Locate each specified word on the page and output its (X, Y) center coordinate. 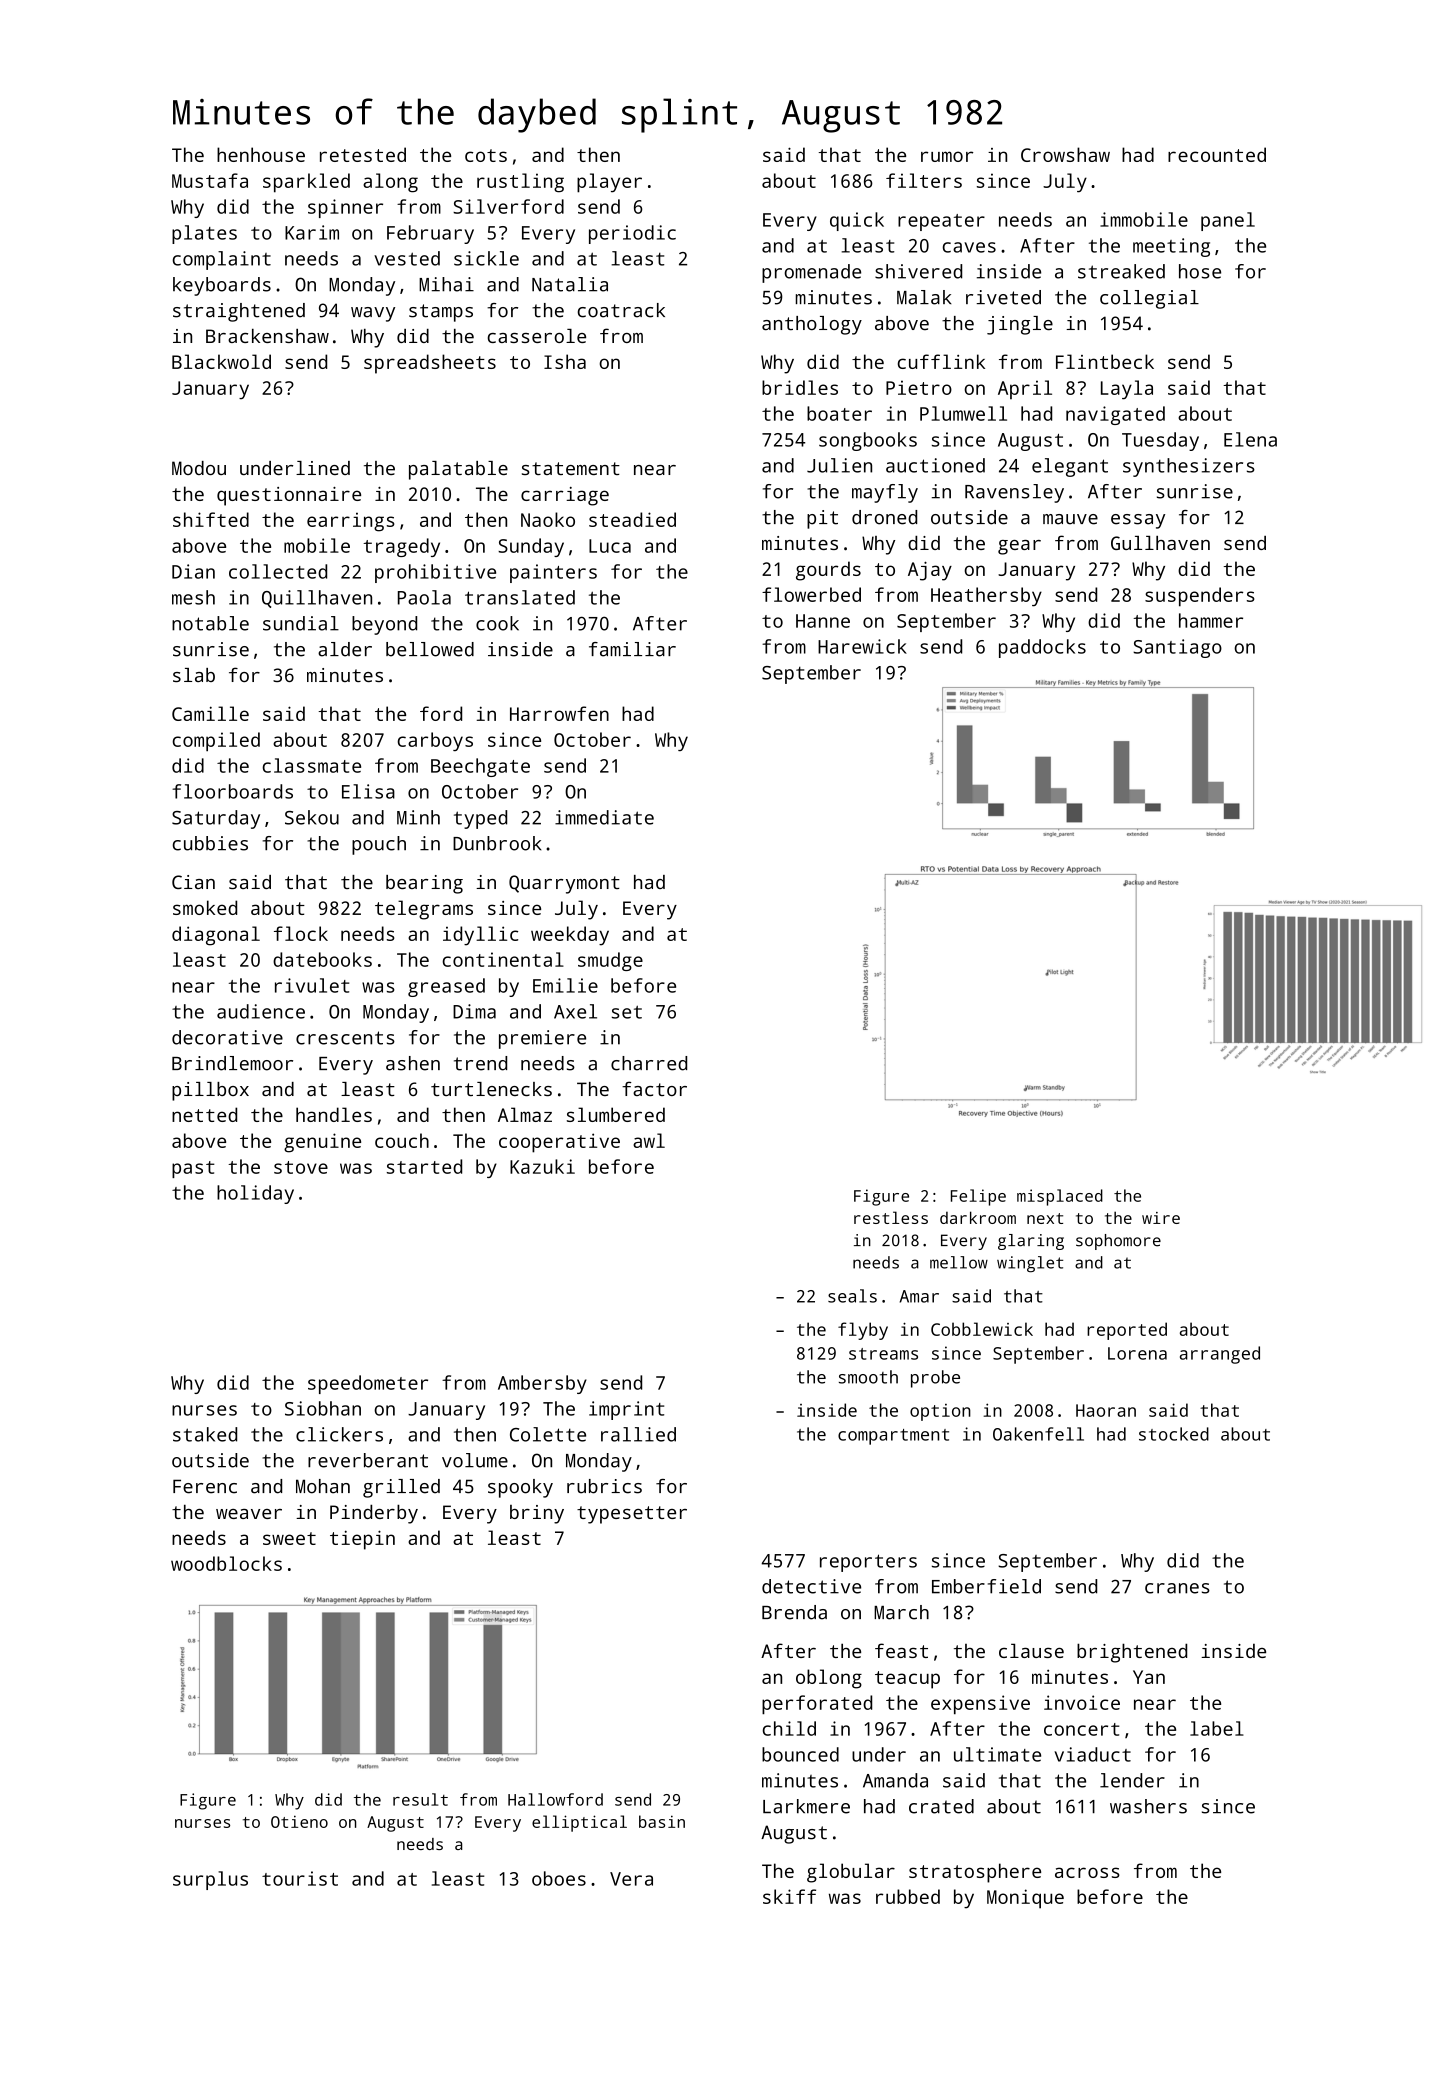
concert (1082, 1729)
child (789, 1728)
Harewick (862, 646)
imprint (626, 1410)
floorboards (232, 791)
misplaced (1060, 1197)
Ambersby (542, 1384)
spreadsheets (430, 364)
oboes (559, 1878)
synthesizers (1189, 467)
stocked (1174, 1434)
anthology (812, 325)
